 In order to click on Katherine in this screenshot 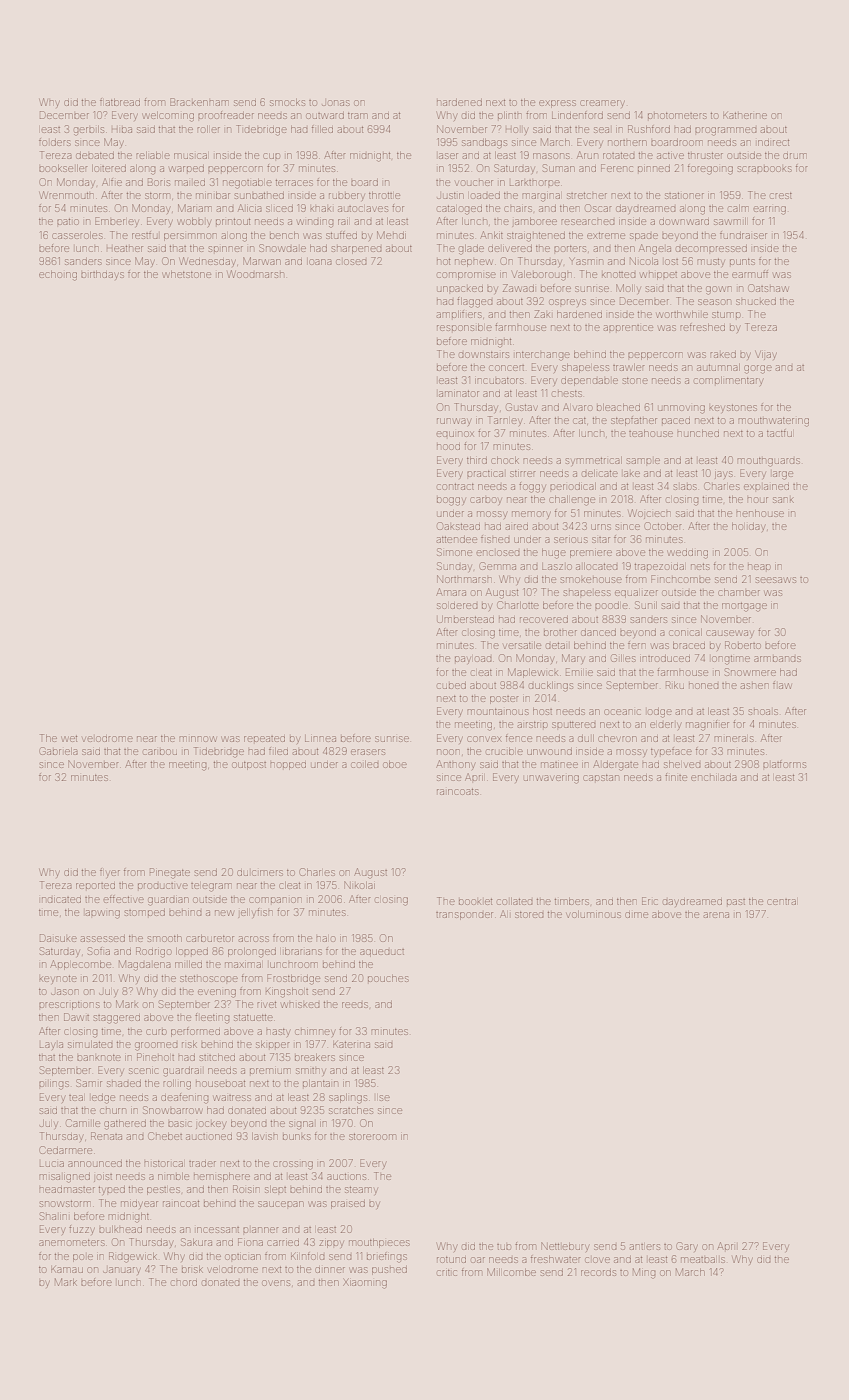, I will do `click(745, 116)`.
